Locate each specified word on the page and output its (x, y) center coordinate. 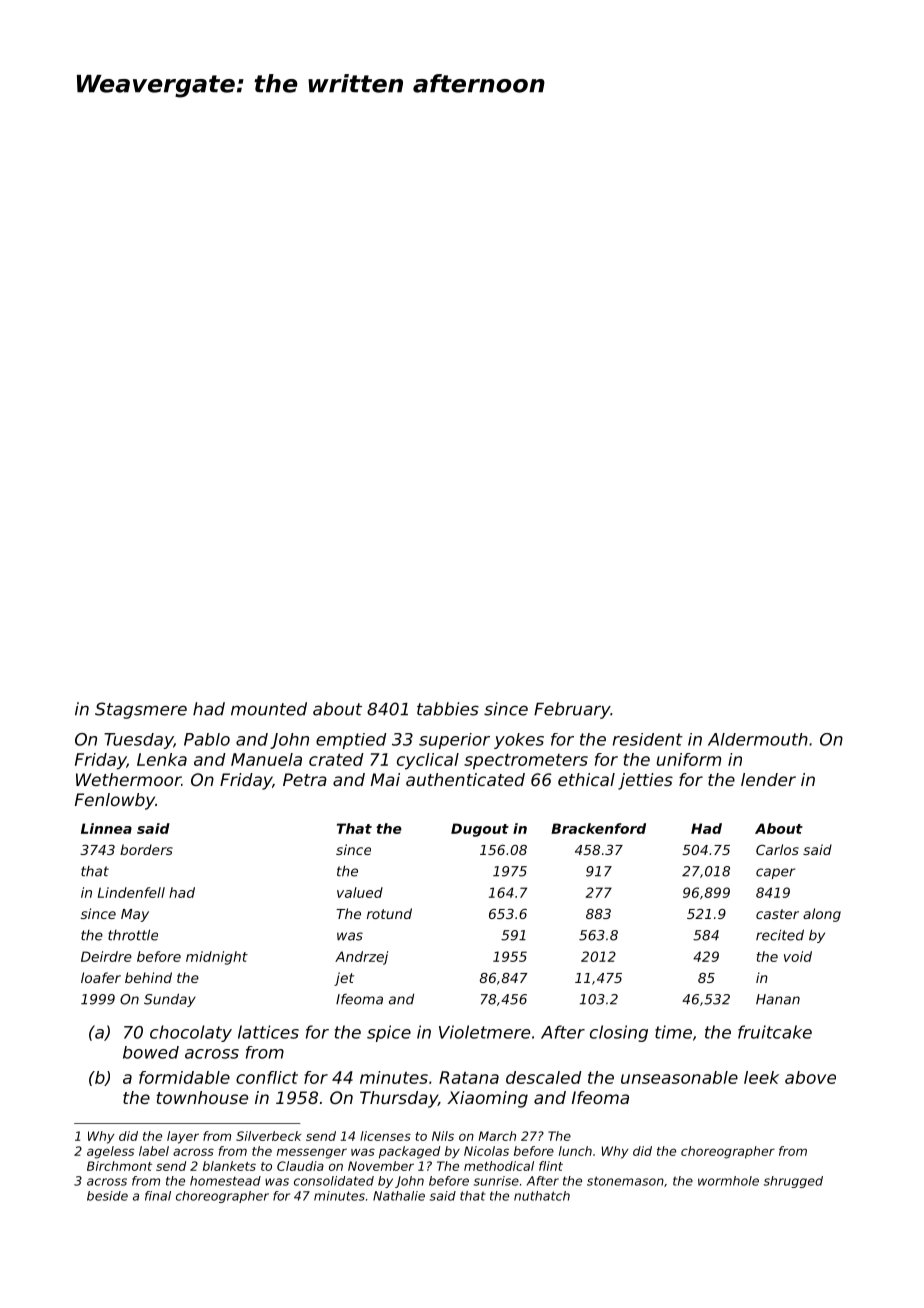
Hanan (778, 999)
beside (107, 1196)
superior (454, 741)
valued (360, 892)
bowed (151, 1052)
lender (768, 779)
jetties (645, 781)
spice (389, 1033)
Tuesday (139, 741)
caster (777, 914)
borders (146, 849)
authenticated (465, 779)
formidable (184, 1077)
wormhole (728, 1181)
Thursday (399, 1099)
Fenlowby (115, 801)
